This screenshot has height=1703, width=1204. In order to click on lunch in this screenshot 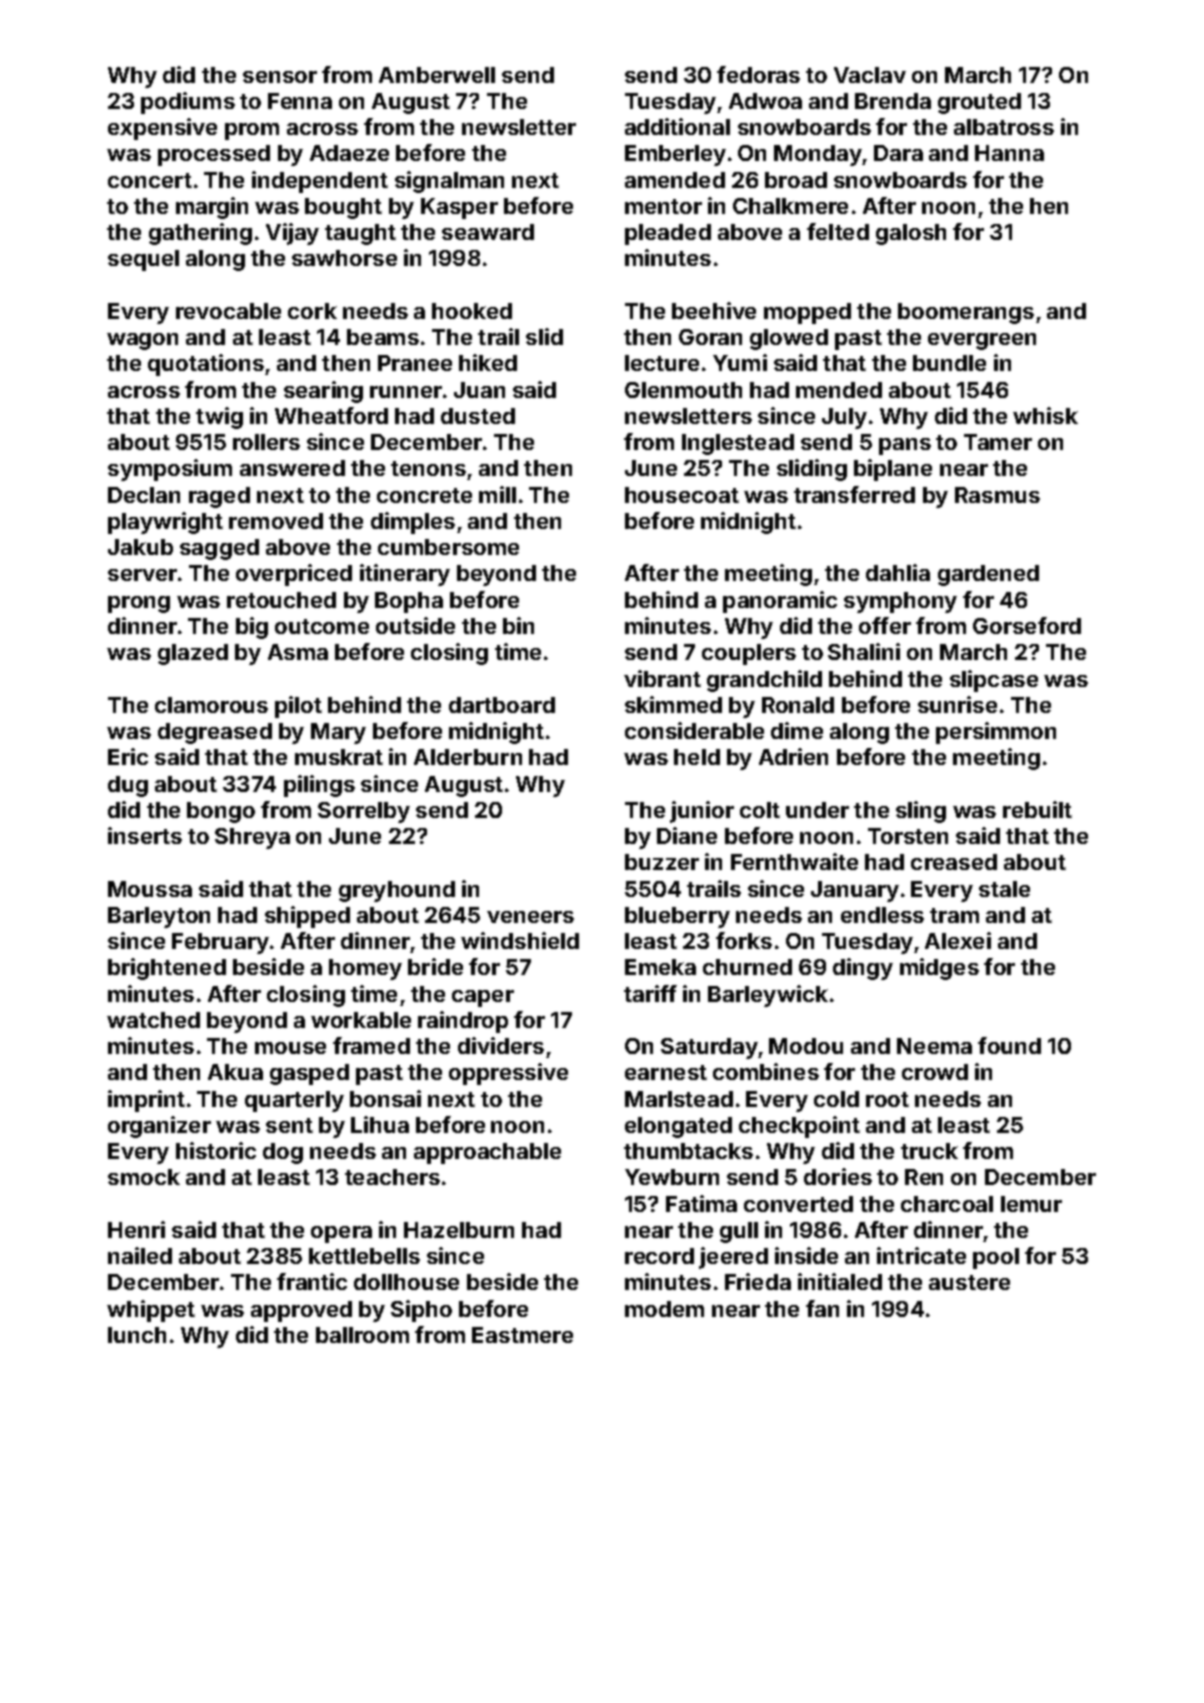, I will do `click(137, 1335)`.
